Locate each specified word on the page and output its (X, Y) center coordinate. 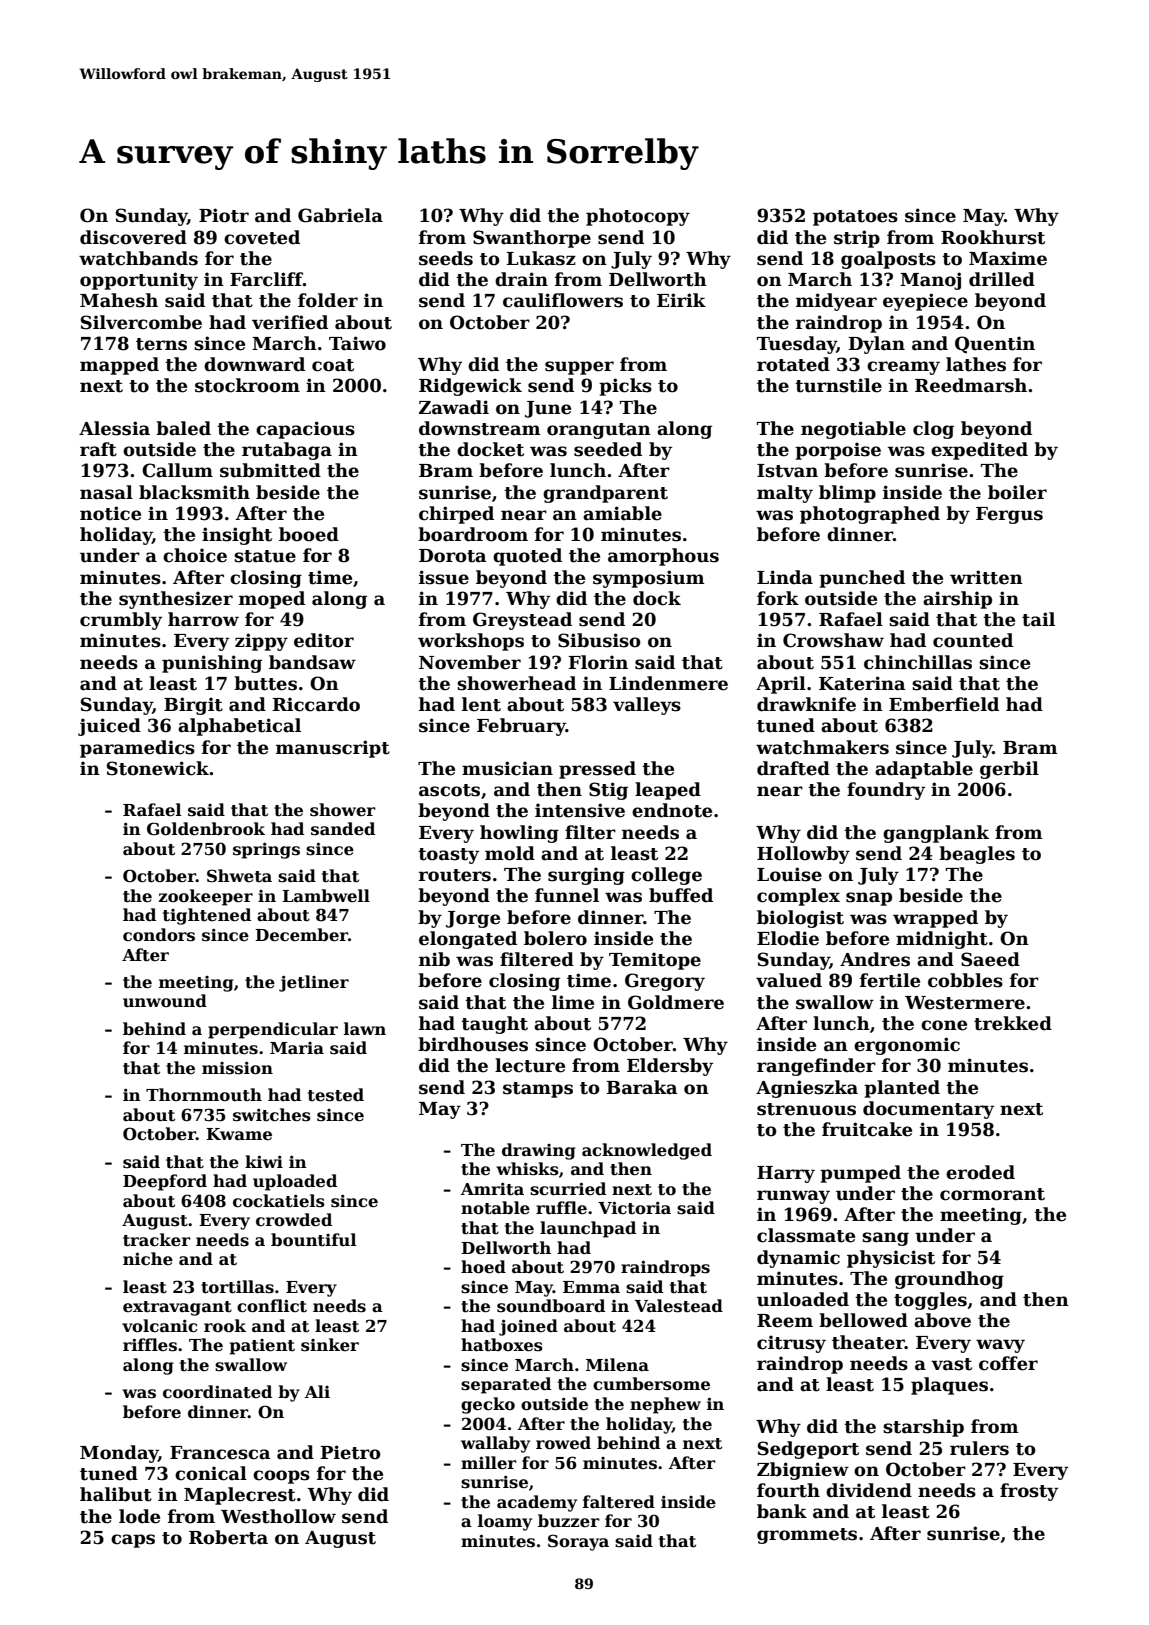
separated (506, 1385)
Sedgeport (808, 1450)
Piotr (224, 215)
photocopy (638, 217)
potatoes (855, 218)
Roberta (228, 1537)
